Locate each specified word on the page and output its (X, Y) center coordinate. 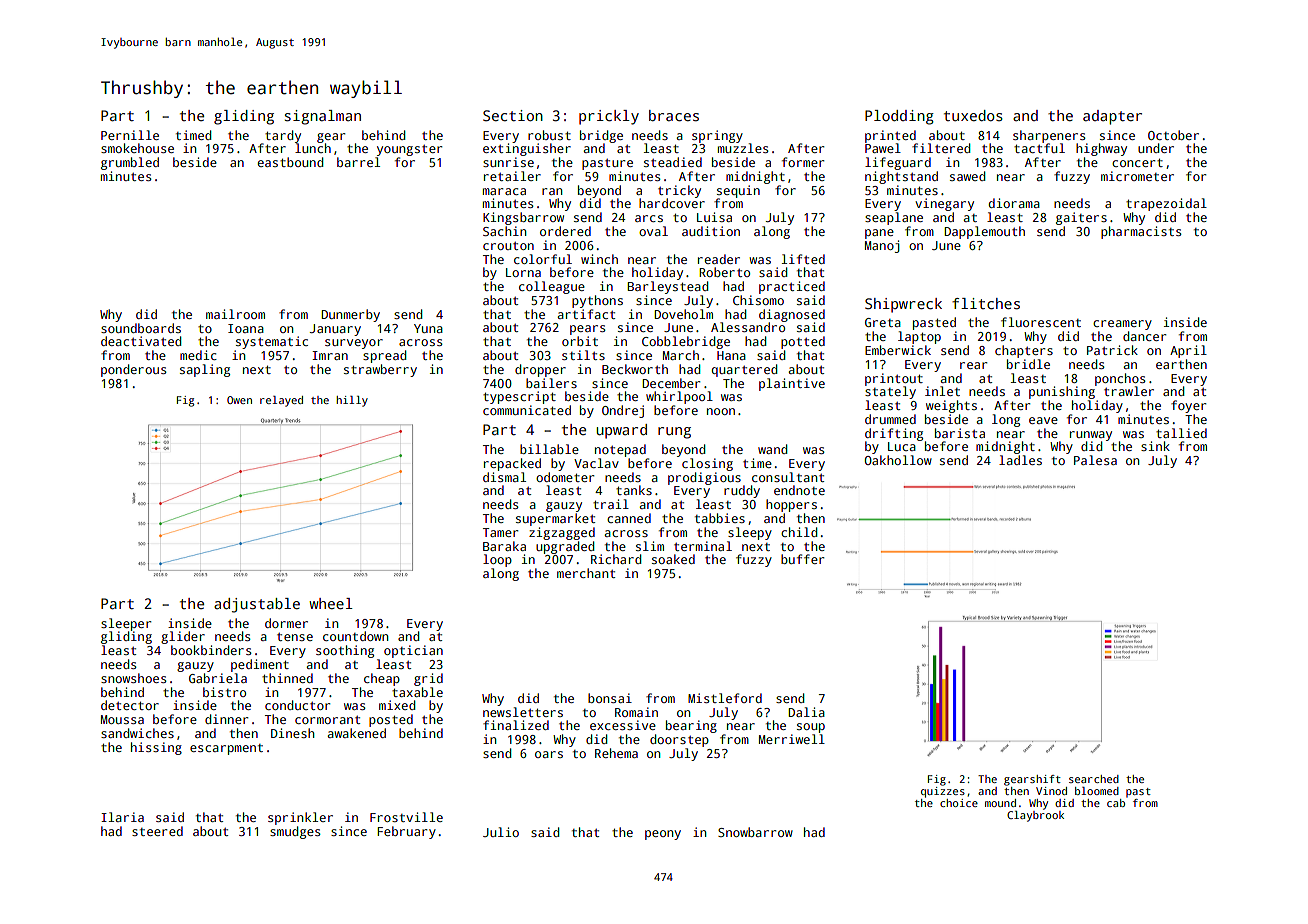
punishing (1062, 392)
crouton (508, 246)
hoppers (791, 505)
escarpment (226, 749)
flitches (986, 303)
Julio (501, 832)
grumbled (130, 163)
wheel (331, 603)
